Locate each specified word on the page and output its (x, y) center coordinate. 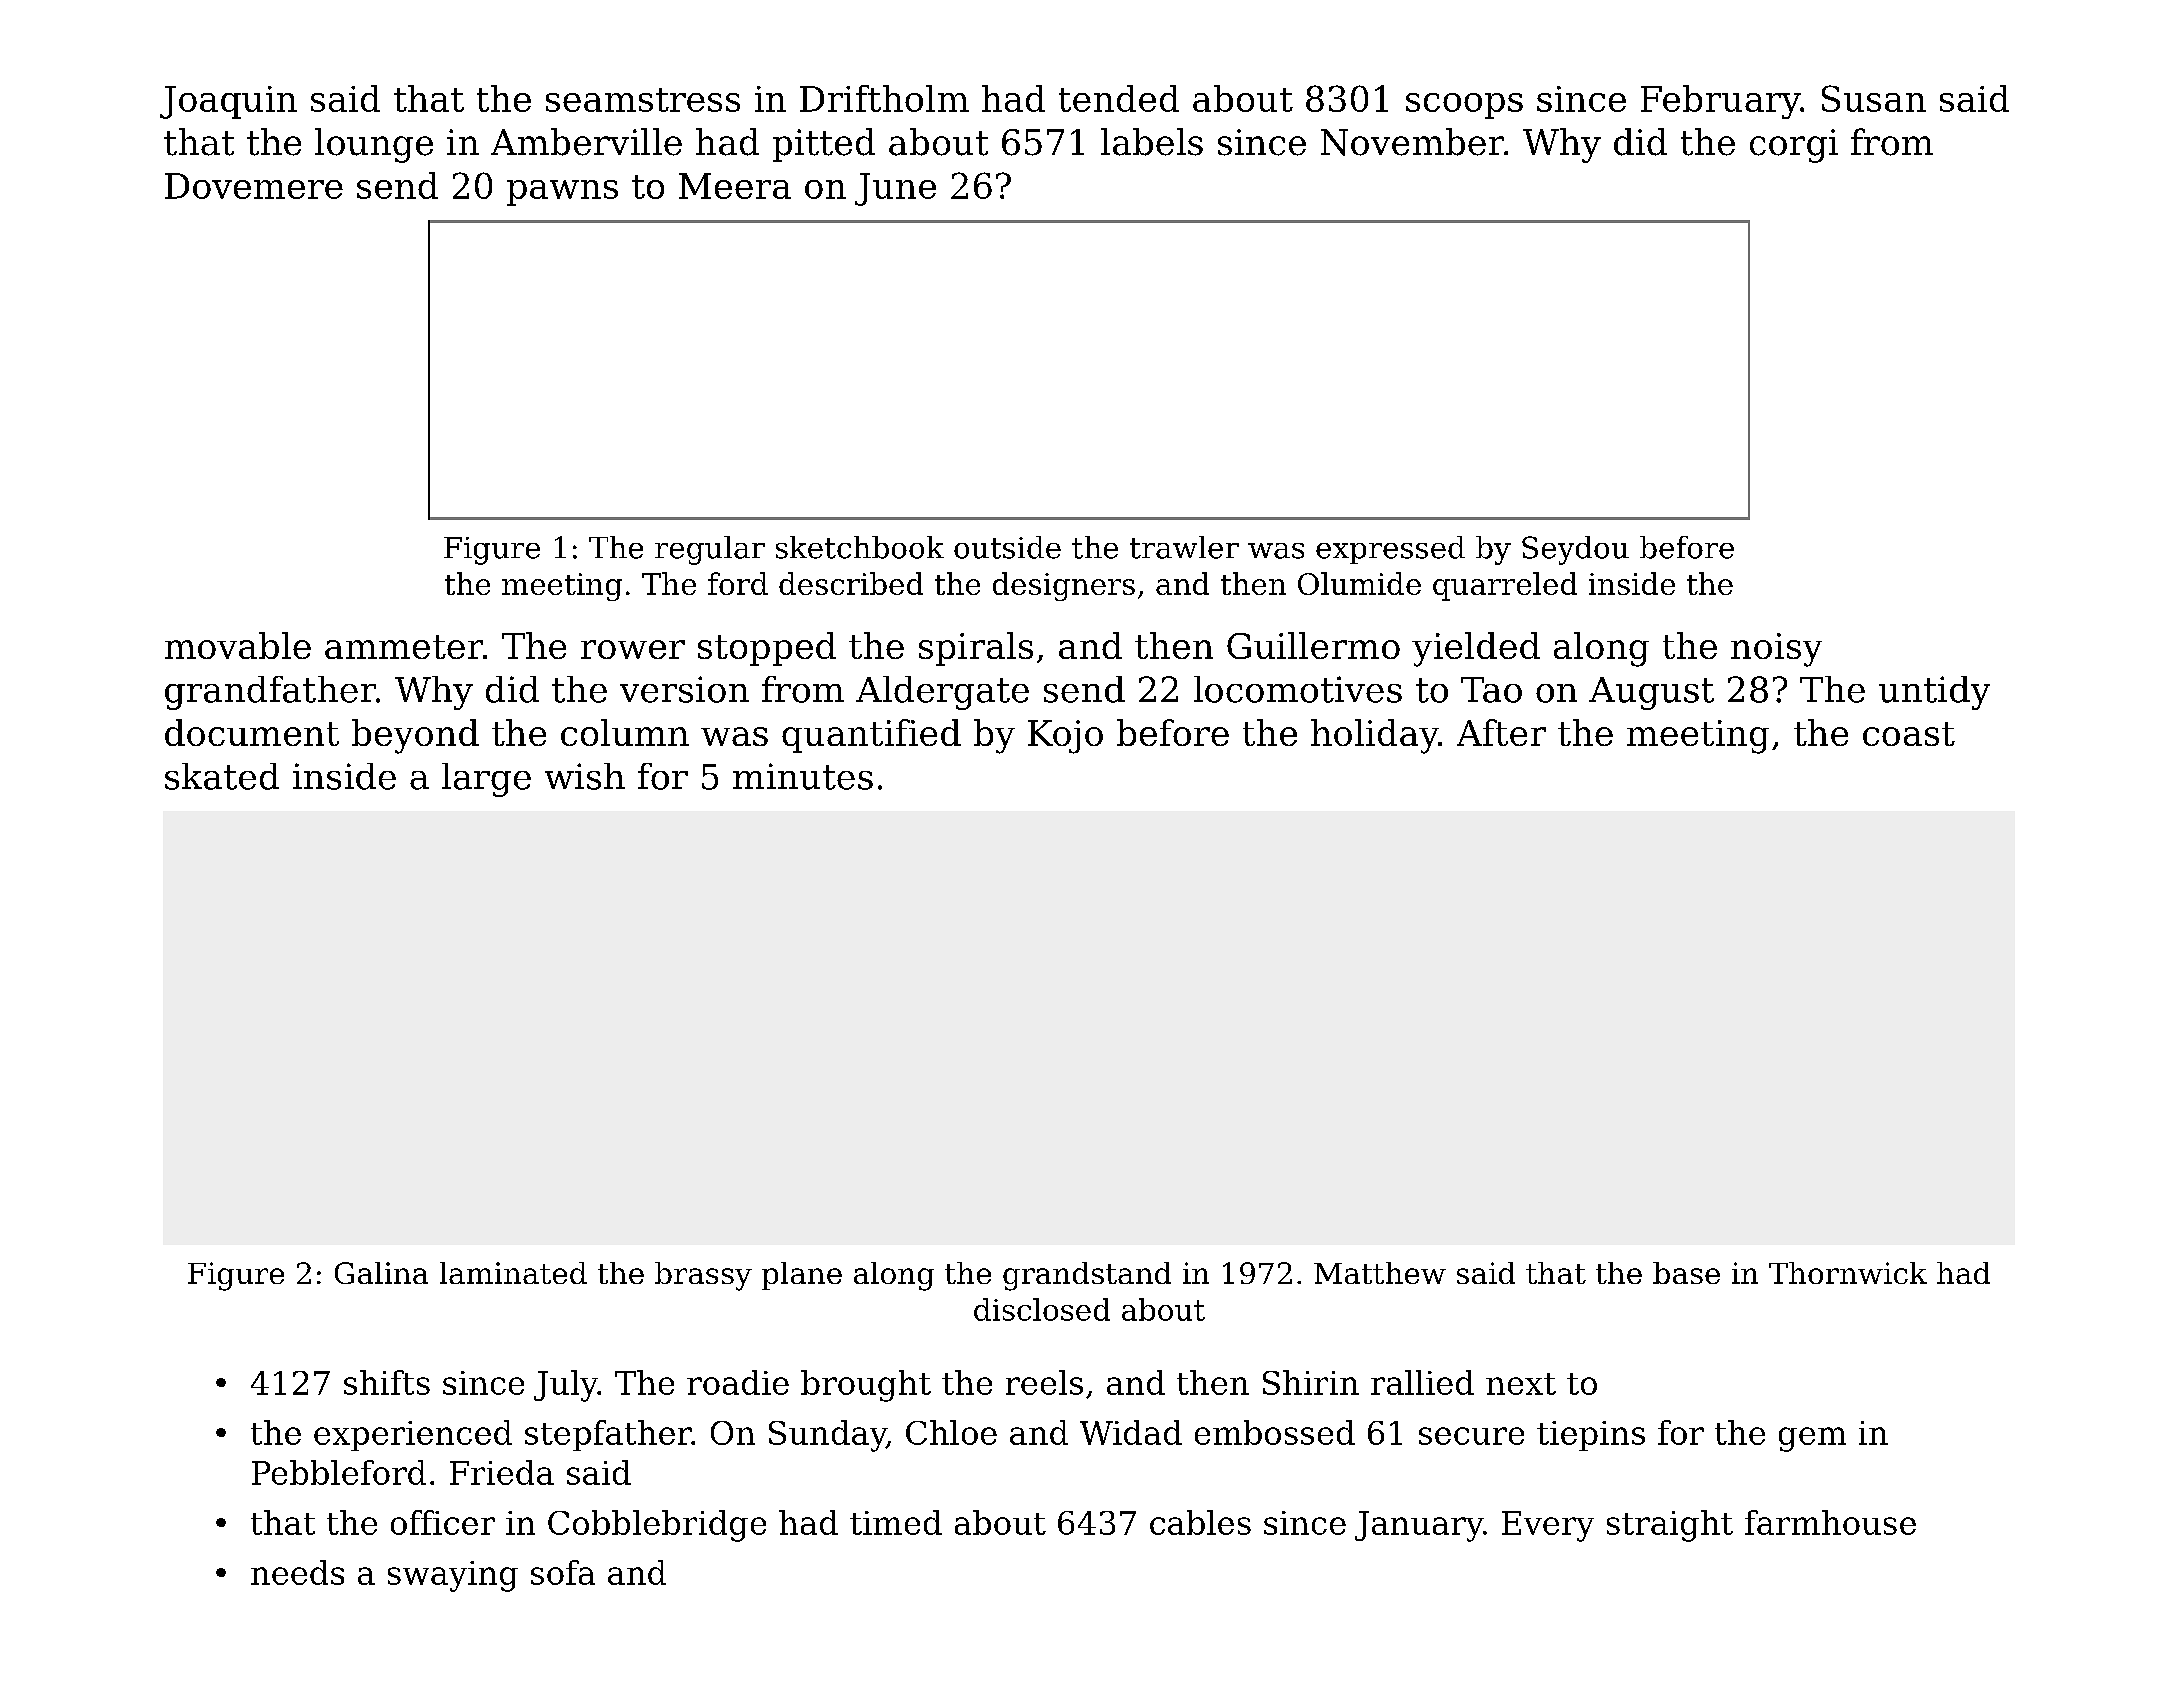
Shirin (1311, 1382)
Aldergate (942, 693)
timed (896, 1522)
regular (710, 550)
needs (297, 1572)
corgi (1794, 146)
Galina (381, 1273)
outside (1007, 547)
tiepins (1591, 1436)
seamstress (643, 100)
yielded (1476, 649)
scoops (1464, 106)
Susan (1874, 98)
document (252, 732)
